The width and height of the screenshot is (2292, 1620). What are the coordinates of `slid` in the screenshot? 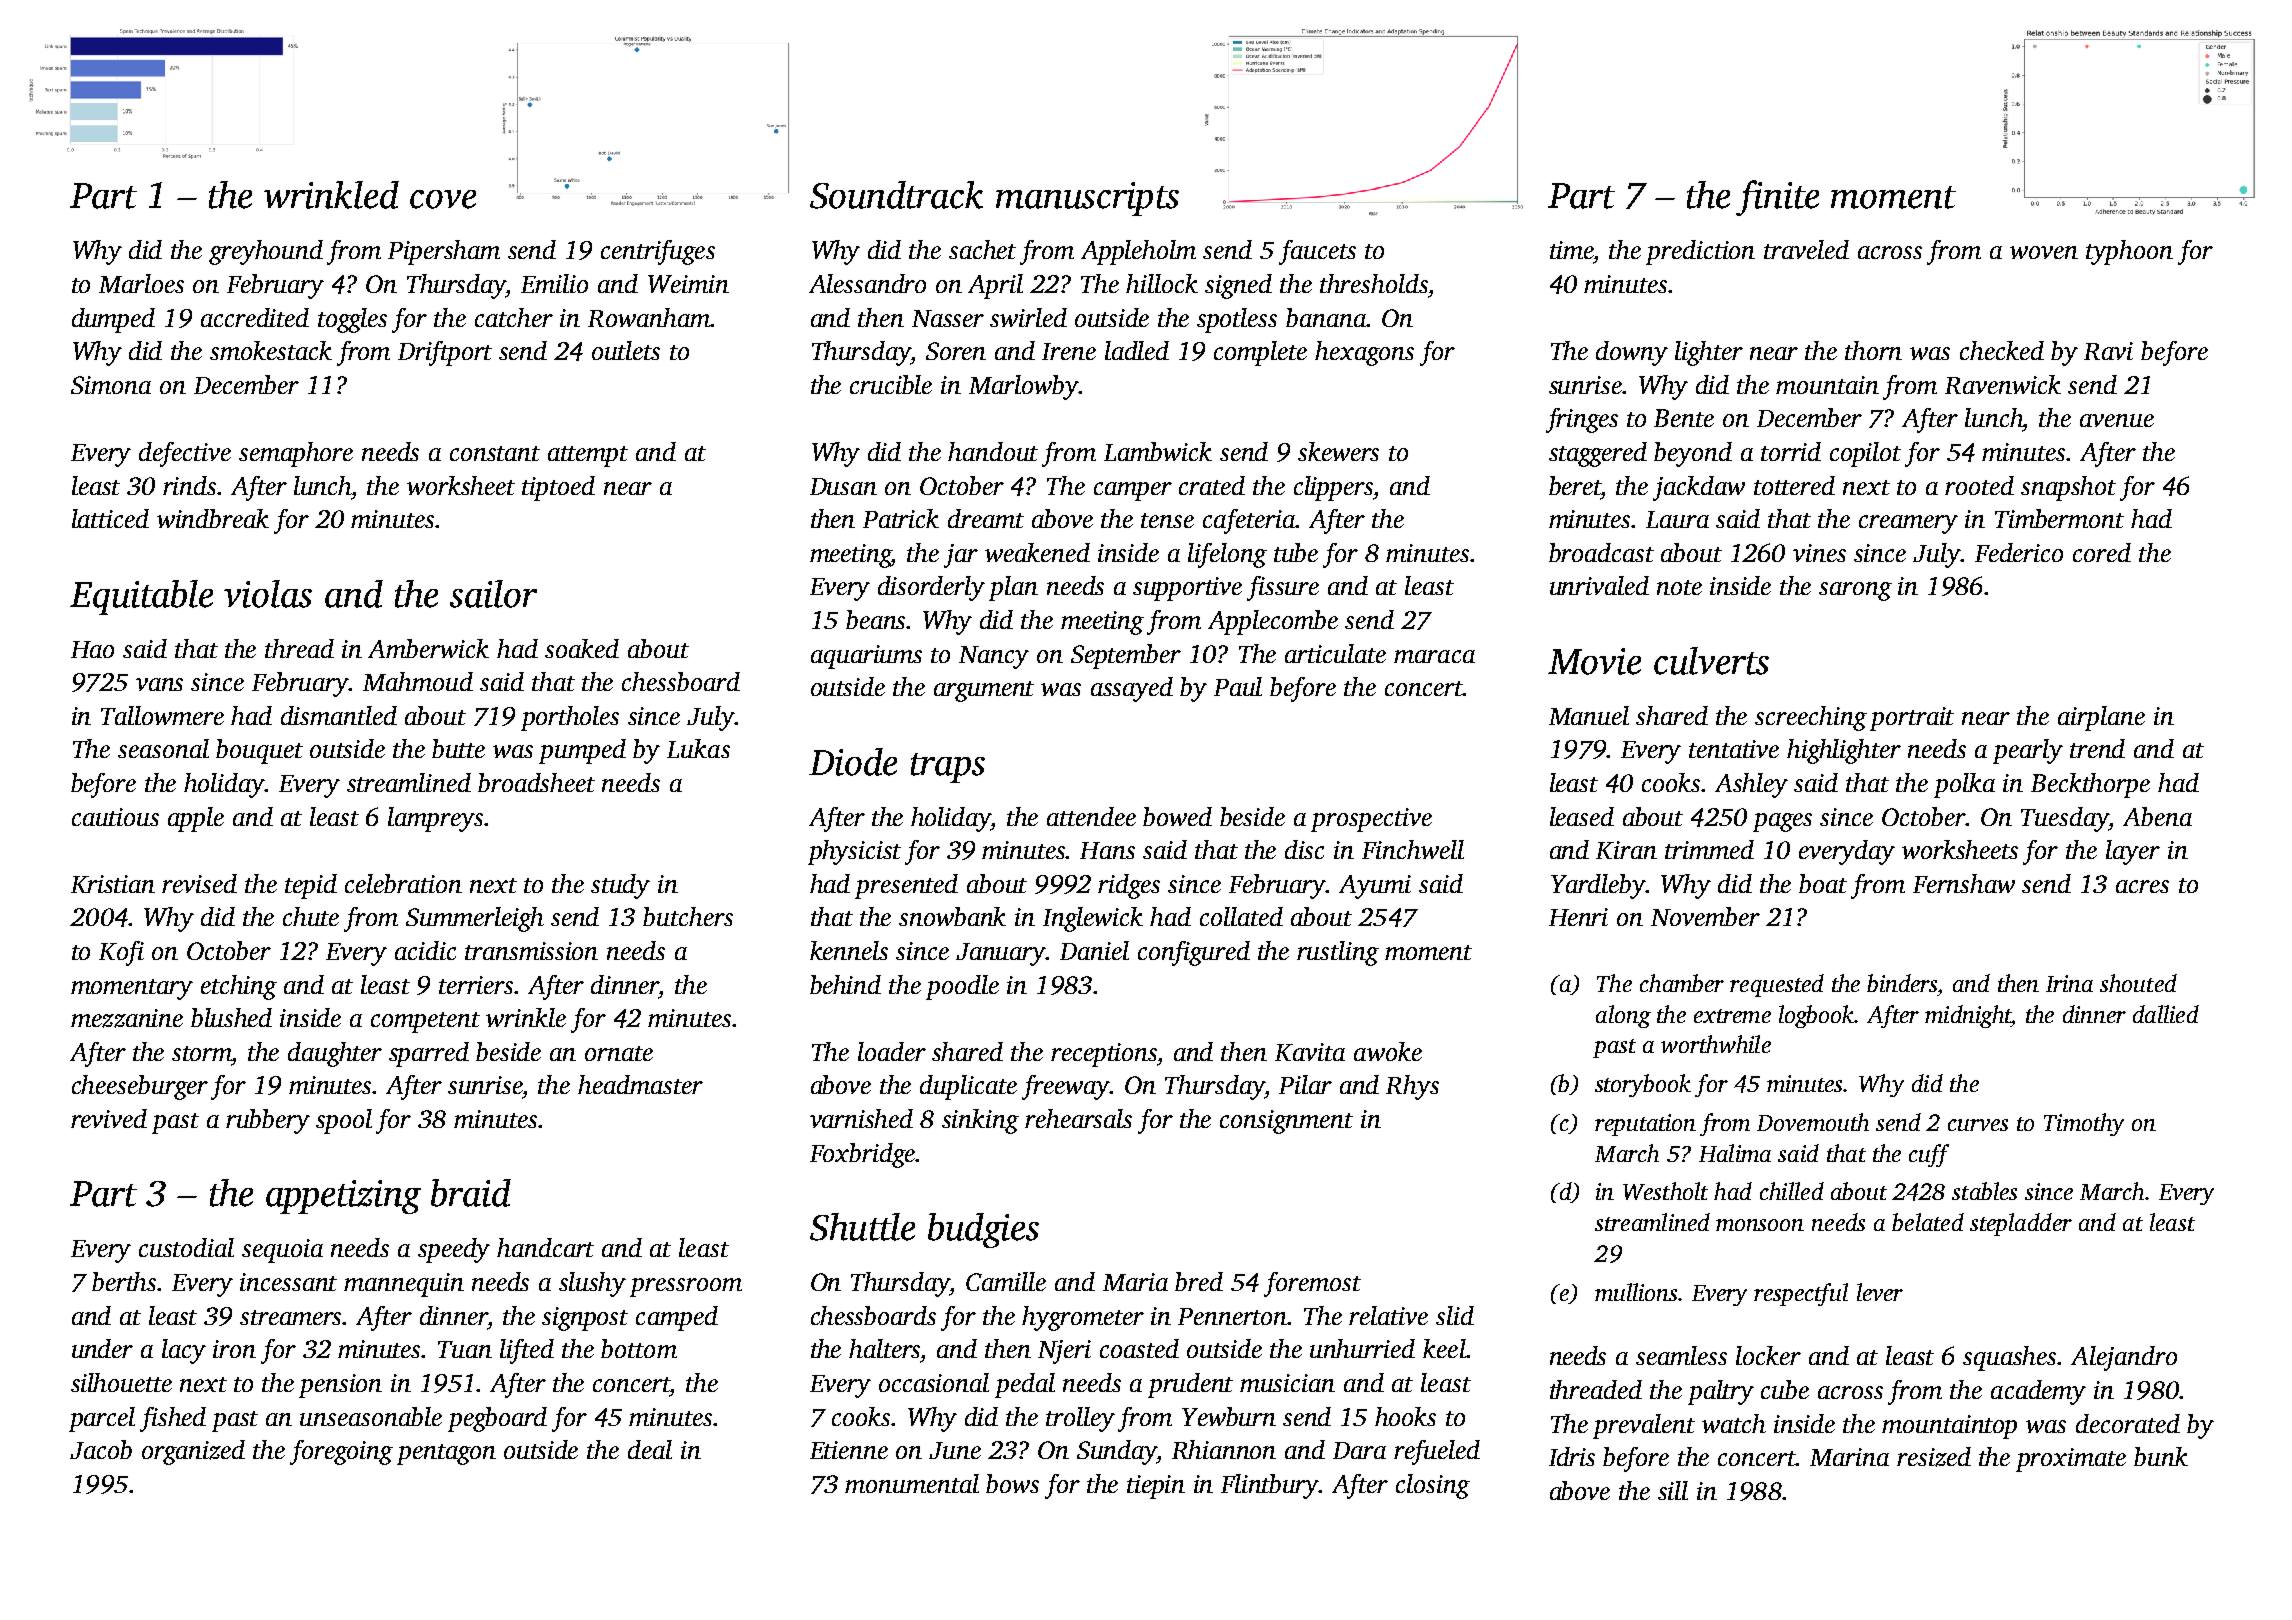 It's located at (1455, 1315).
